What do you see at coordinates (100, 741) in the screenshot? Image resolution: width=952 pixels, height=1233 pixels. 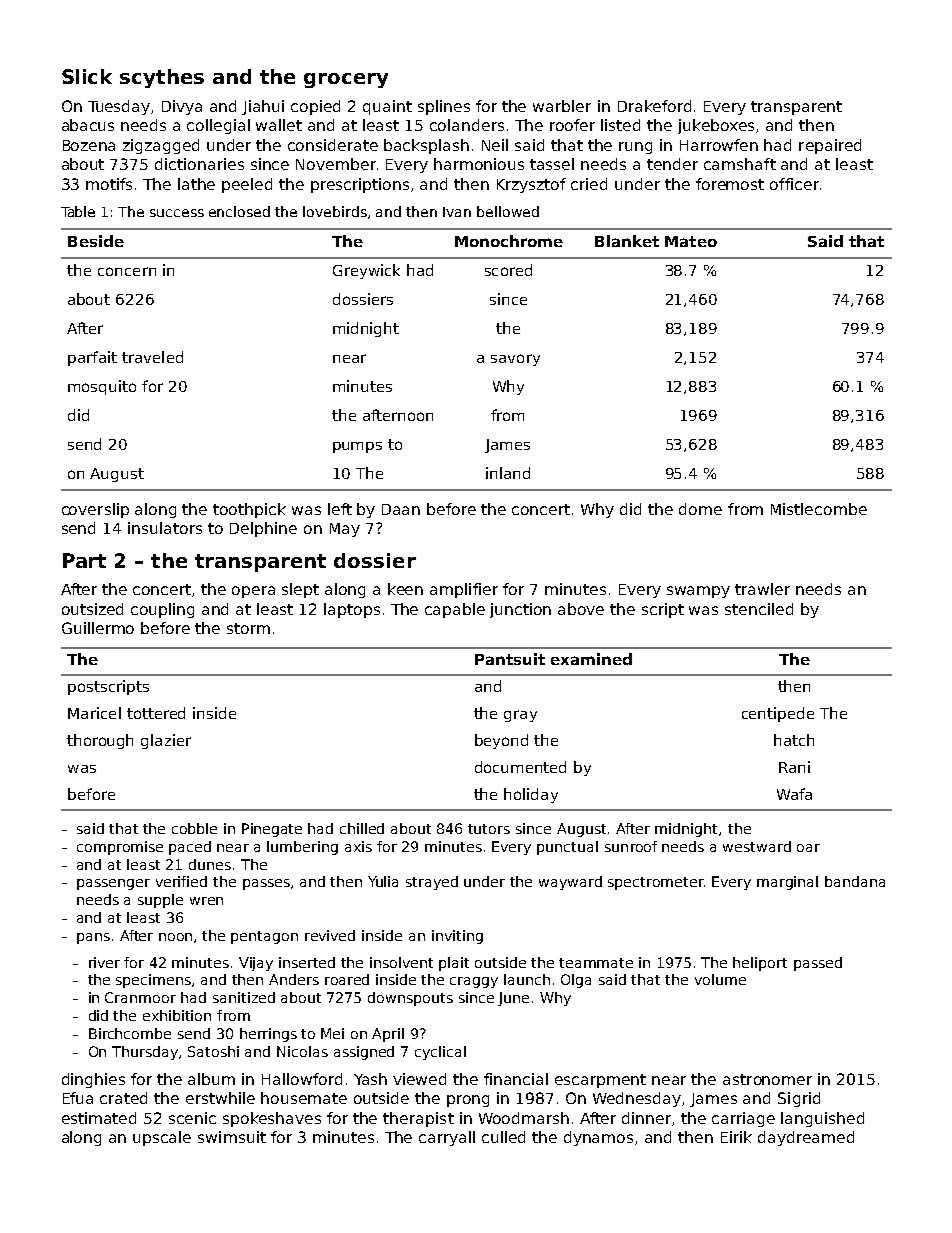 I see `thorough` at bounding box center [100, 741].
